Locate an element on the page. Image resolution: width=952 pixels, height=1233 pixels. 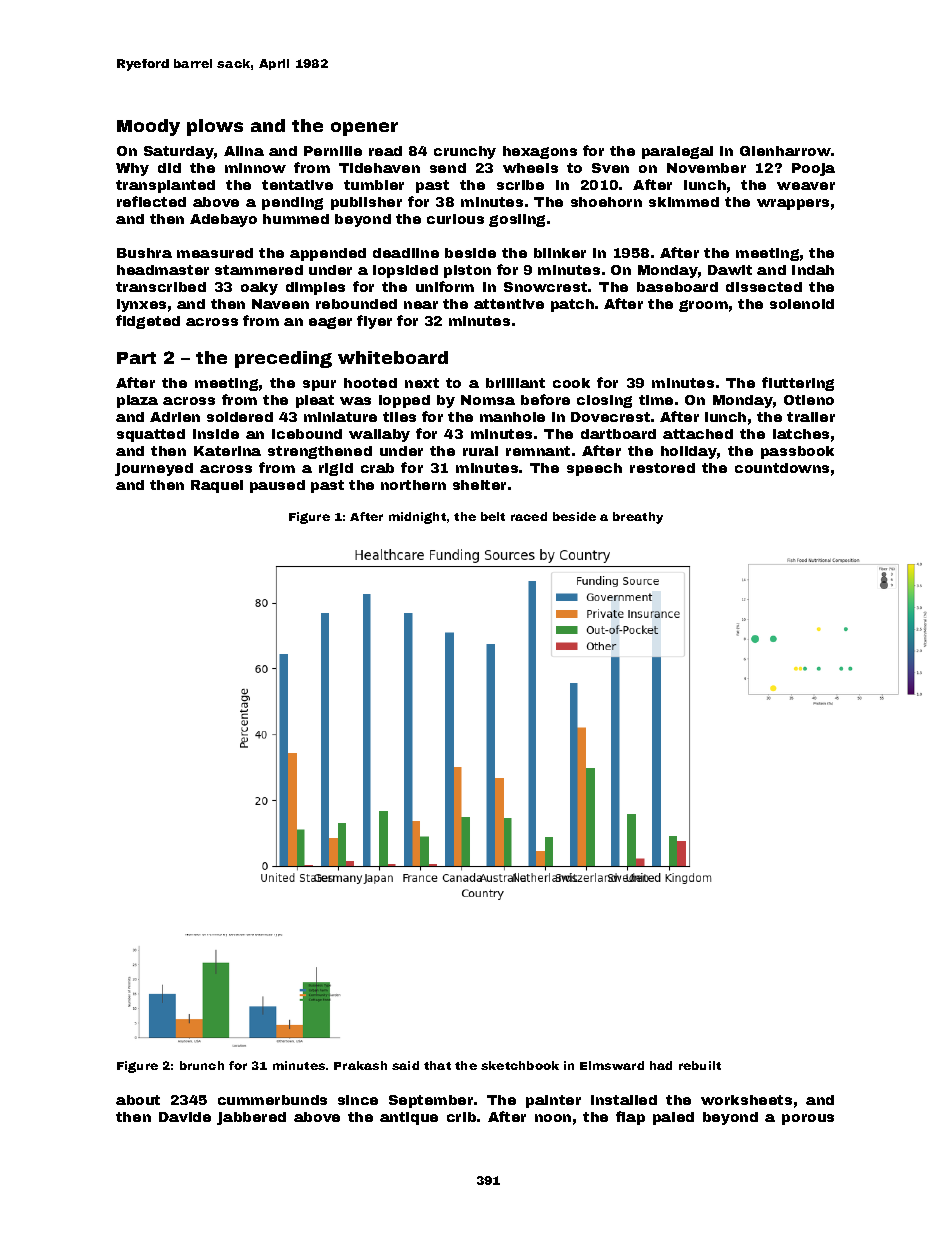
piston is located at coordinates (467, 271).
